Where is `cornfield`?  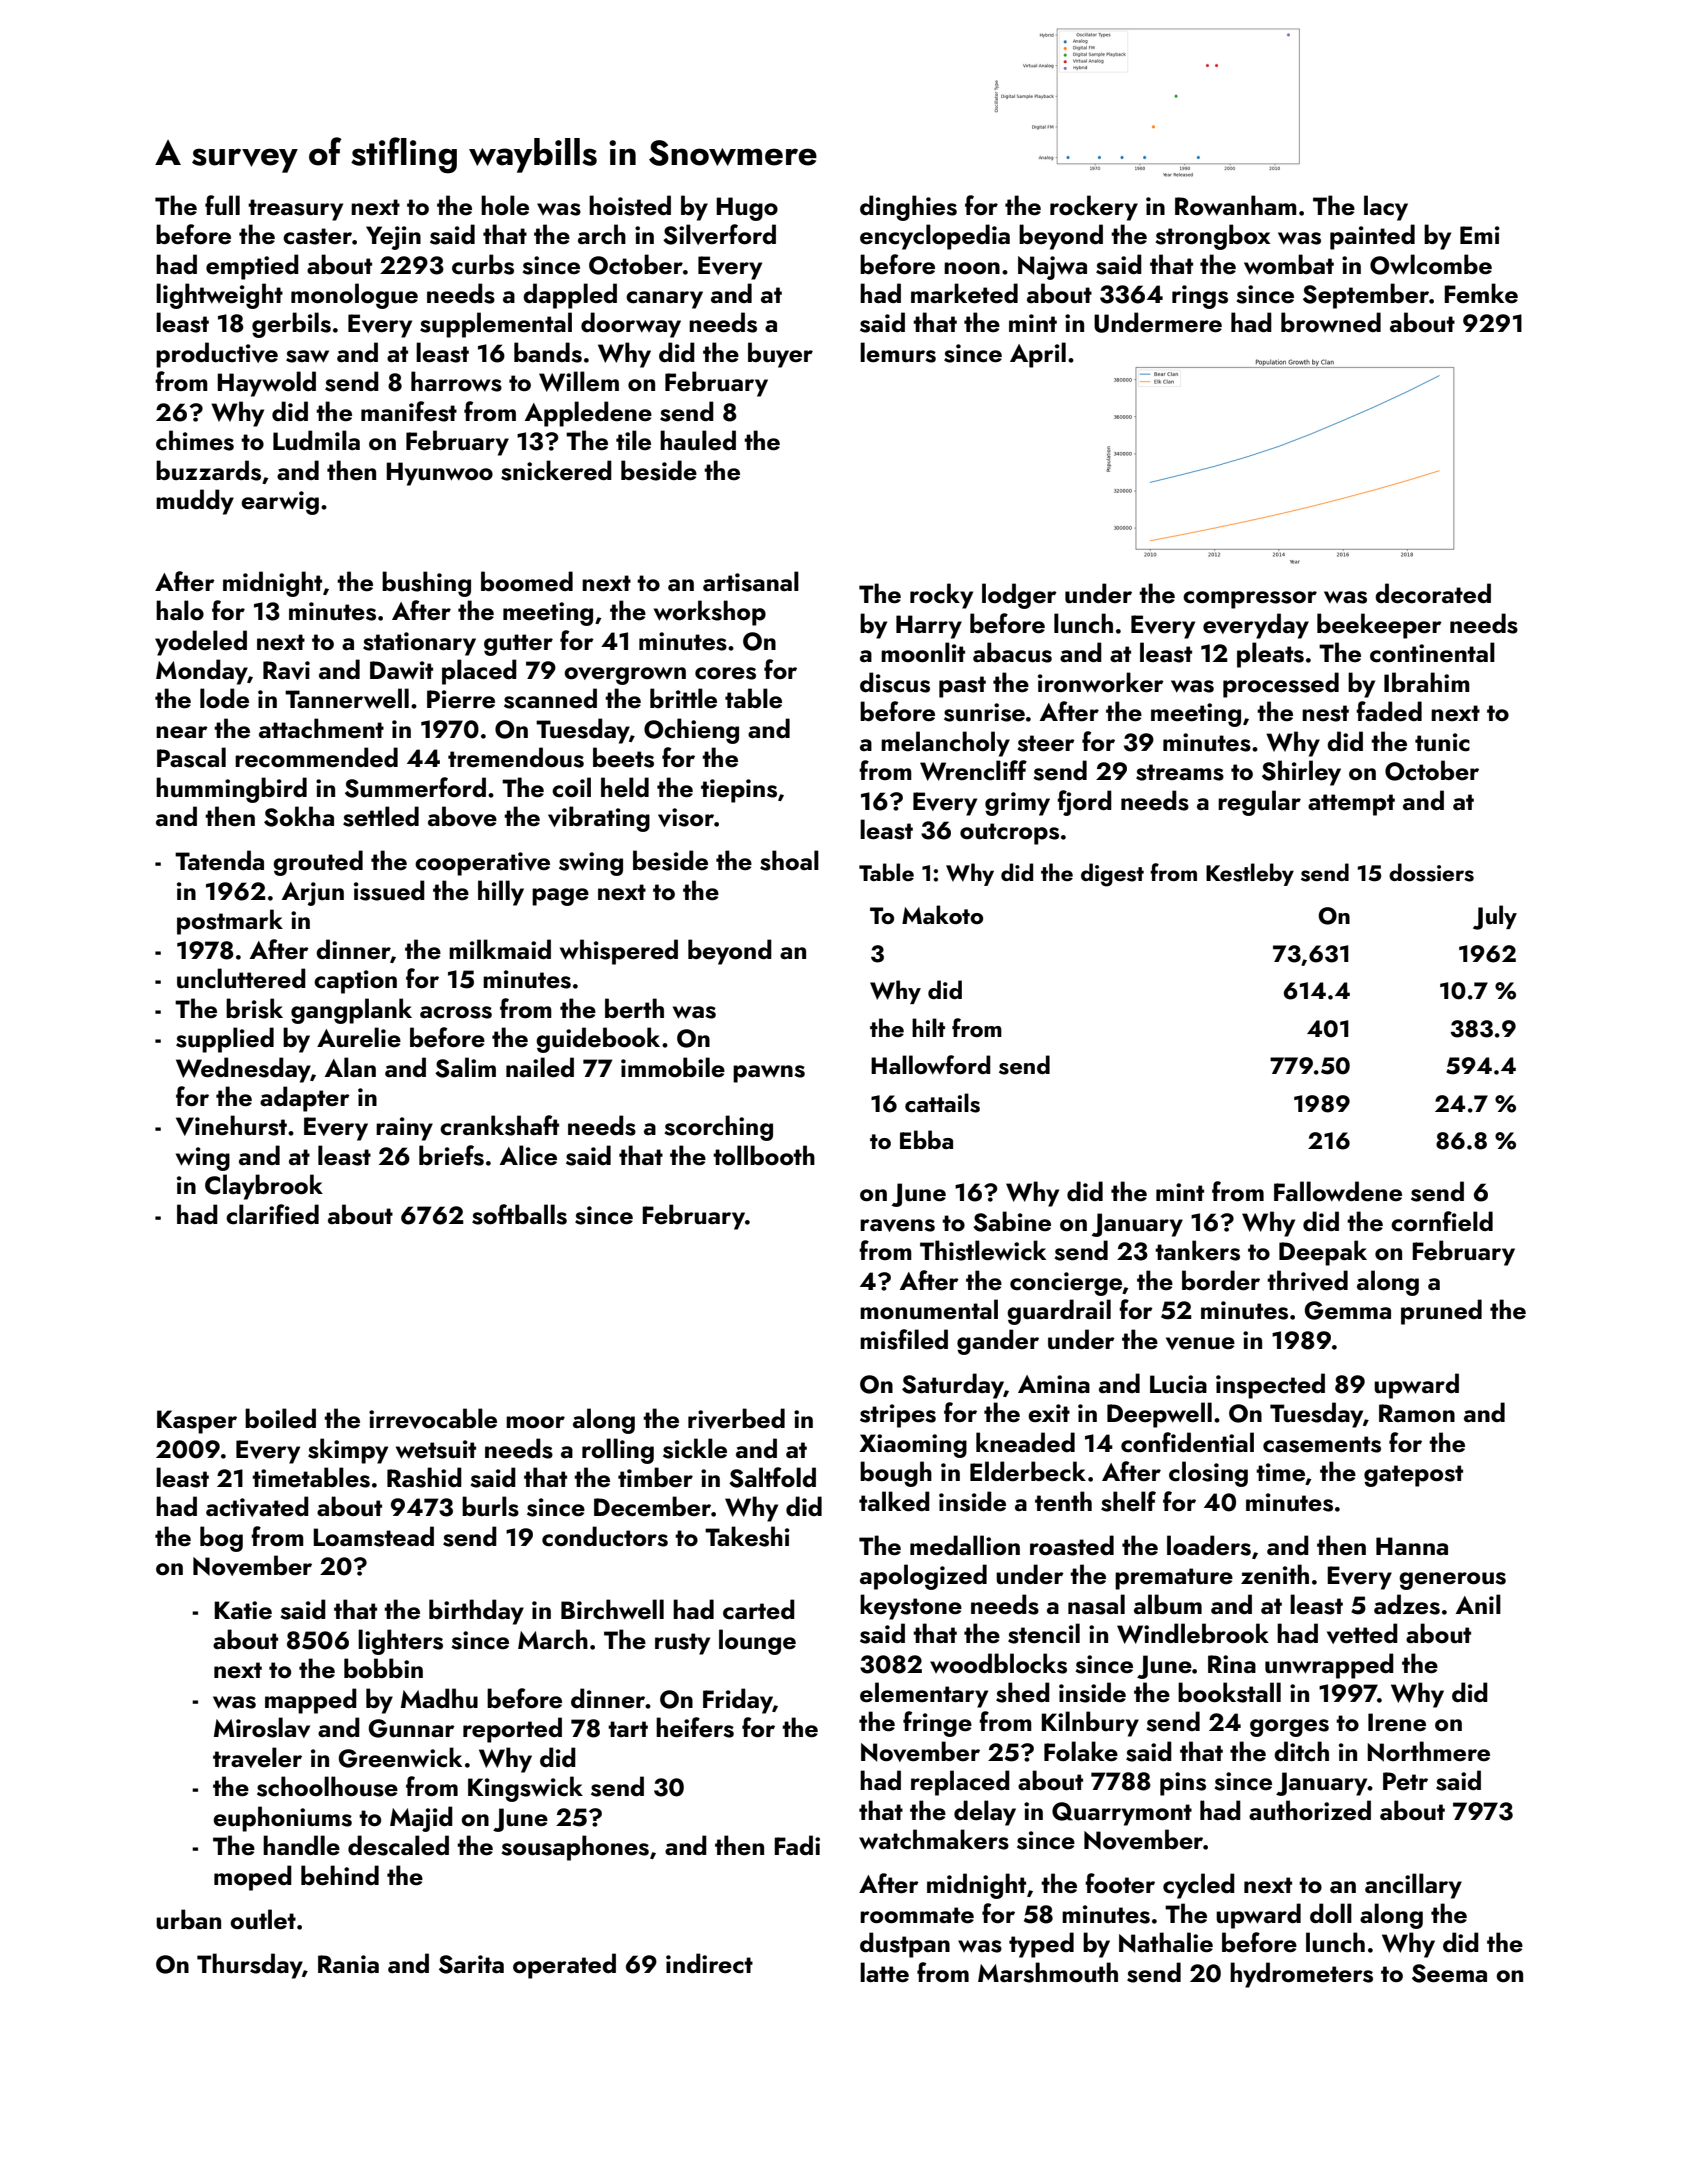 cornfield is located at coordinates (1442, 1221).
